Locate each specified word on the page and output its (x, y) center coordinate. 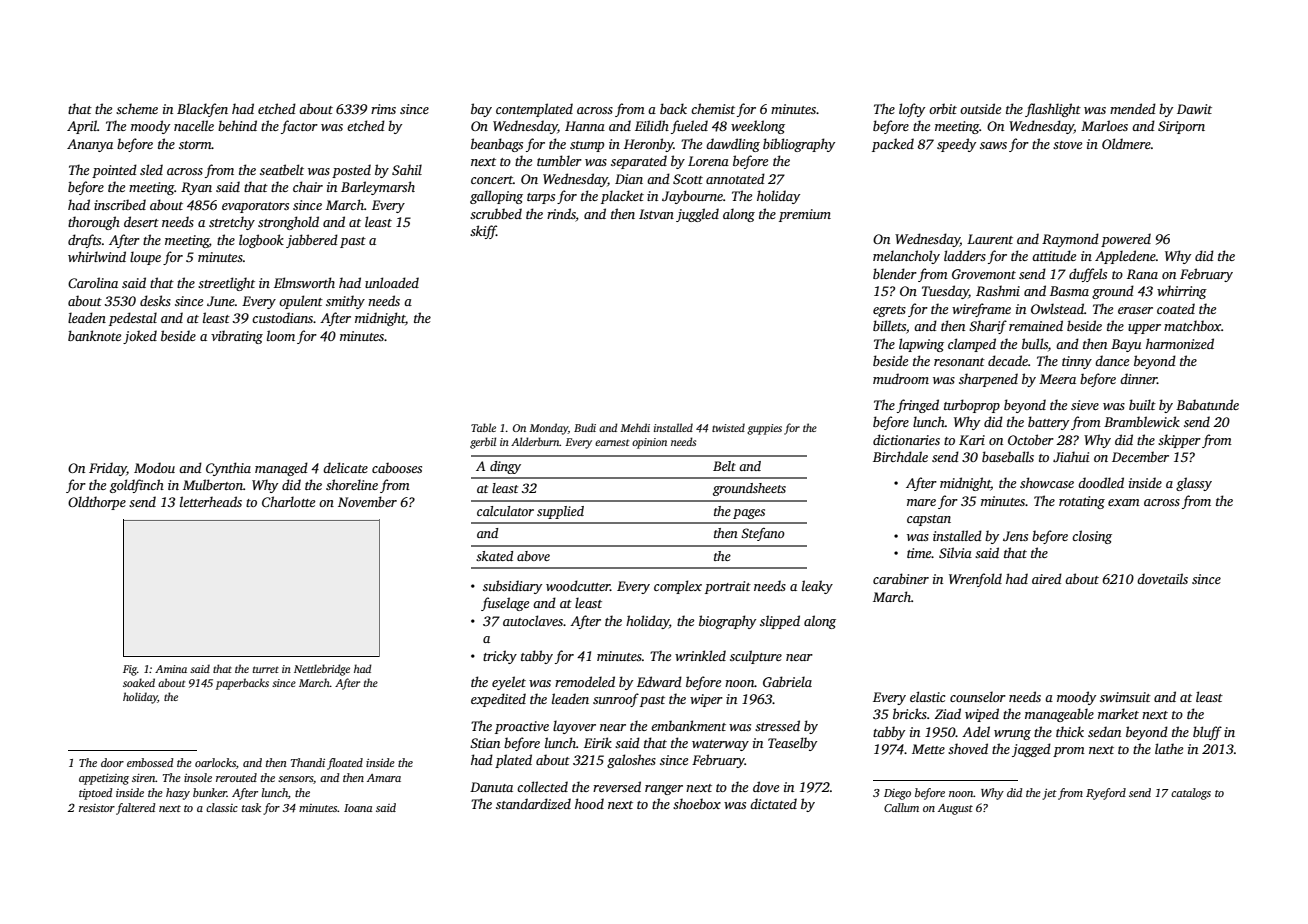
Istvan (656, 214)
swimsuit (1125, 697)
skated (494, 556)
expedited (498, 700)
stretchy (232, 223)
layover (574, 727)
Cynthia (228, 469)
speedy (956, 145)
